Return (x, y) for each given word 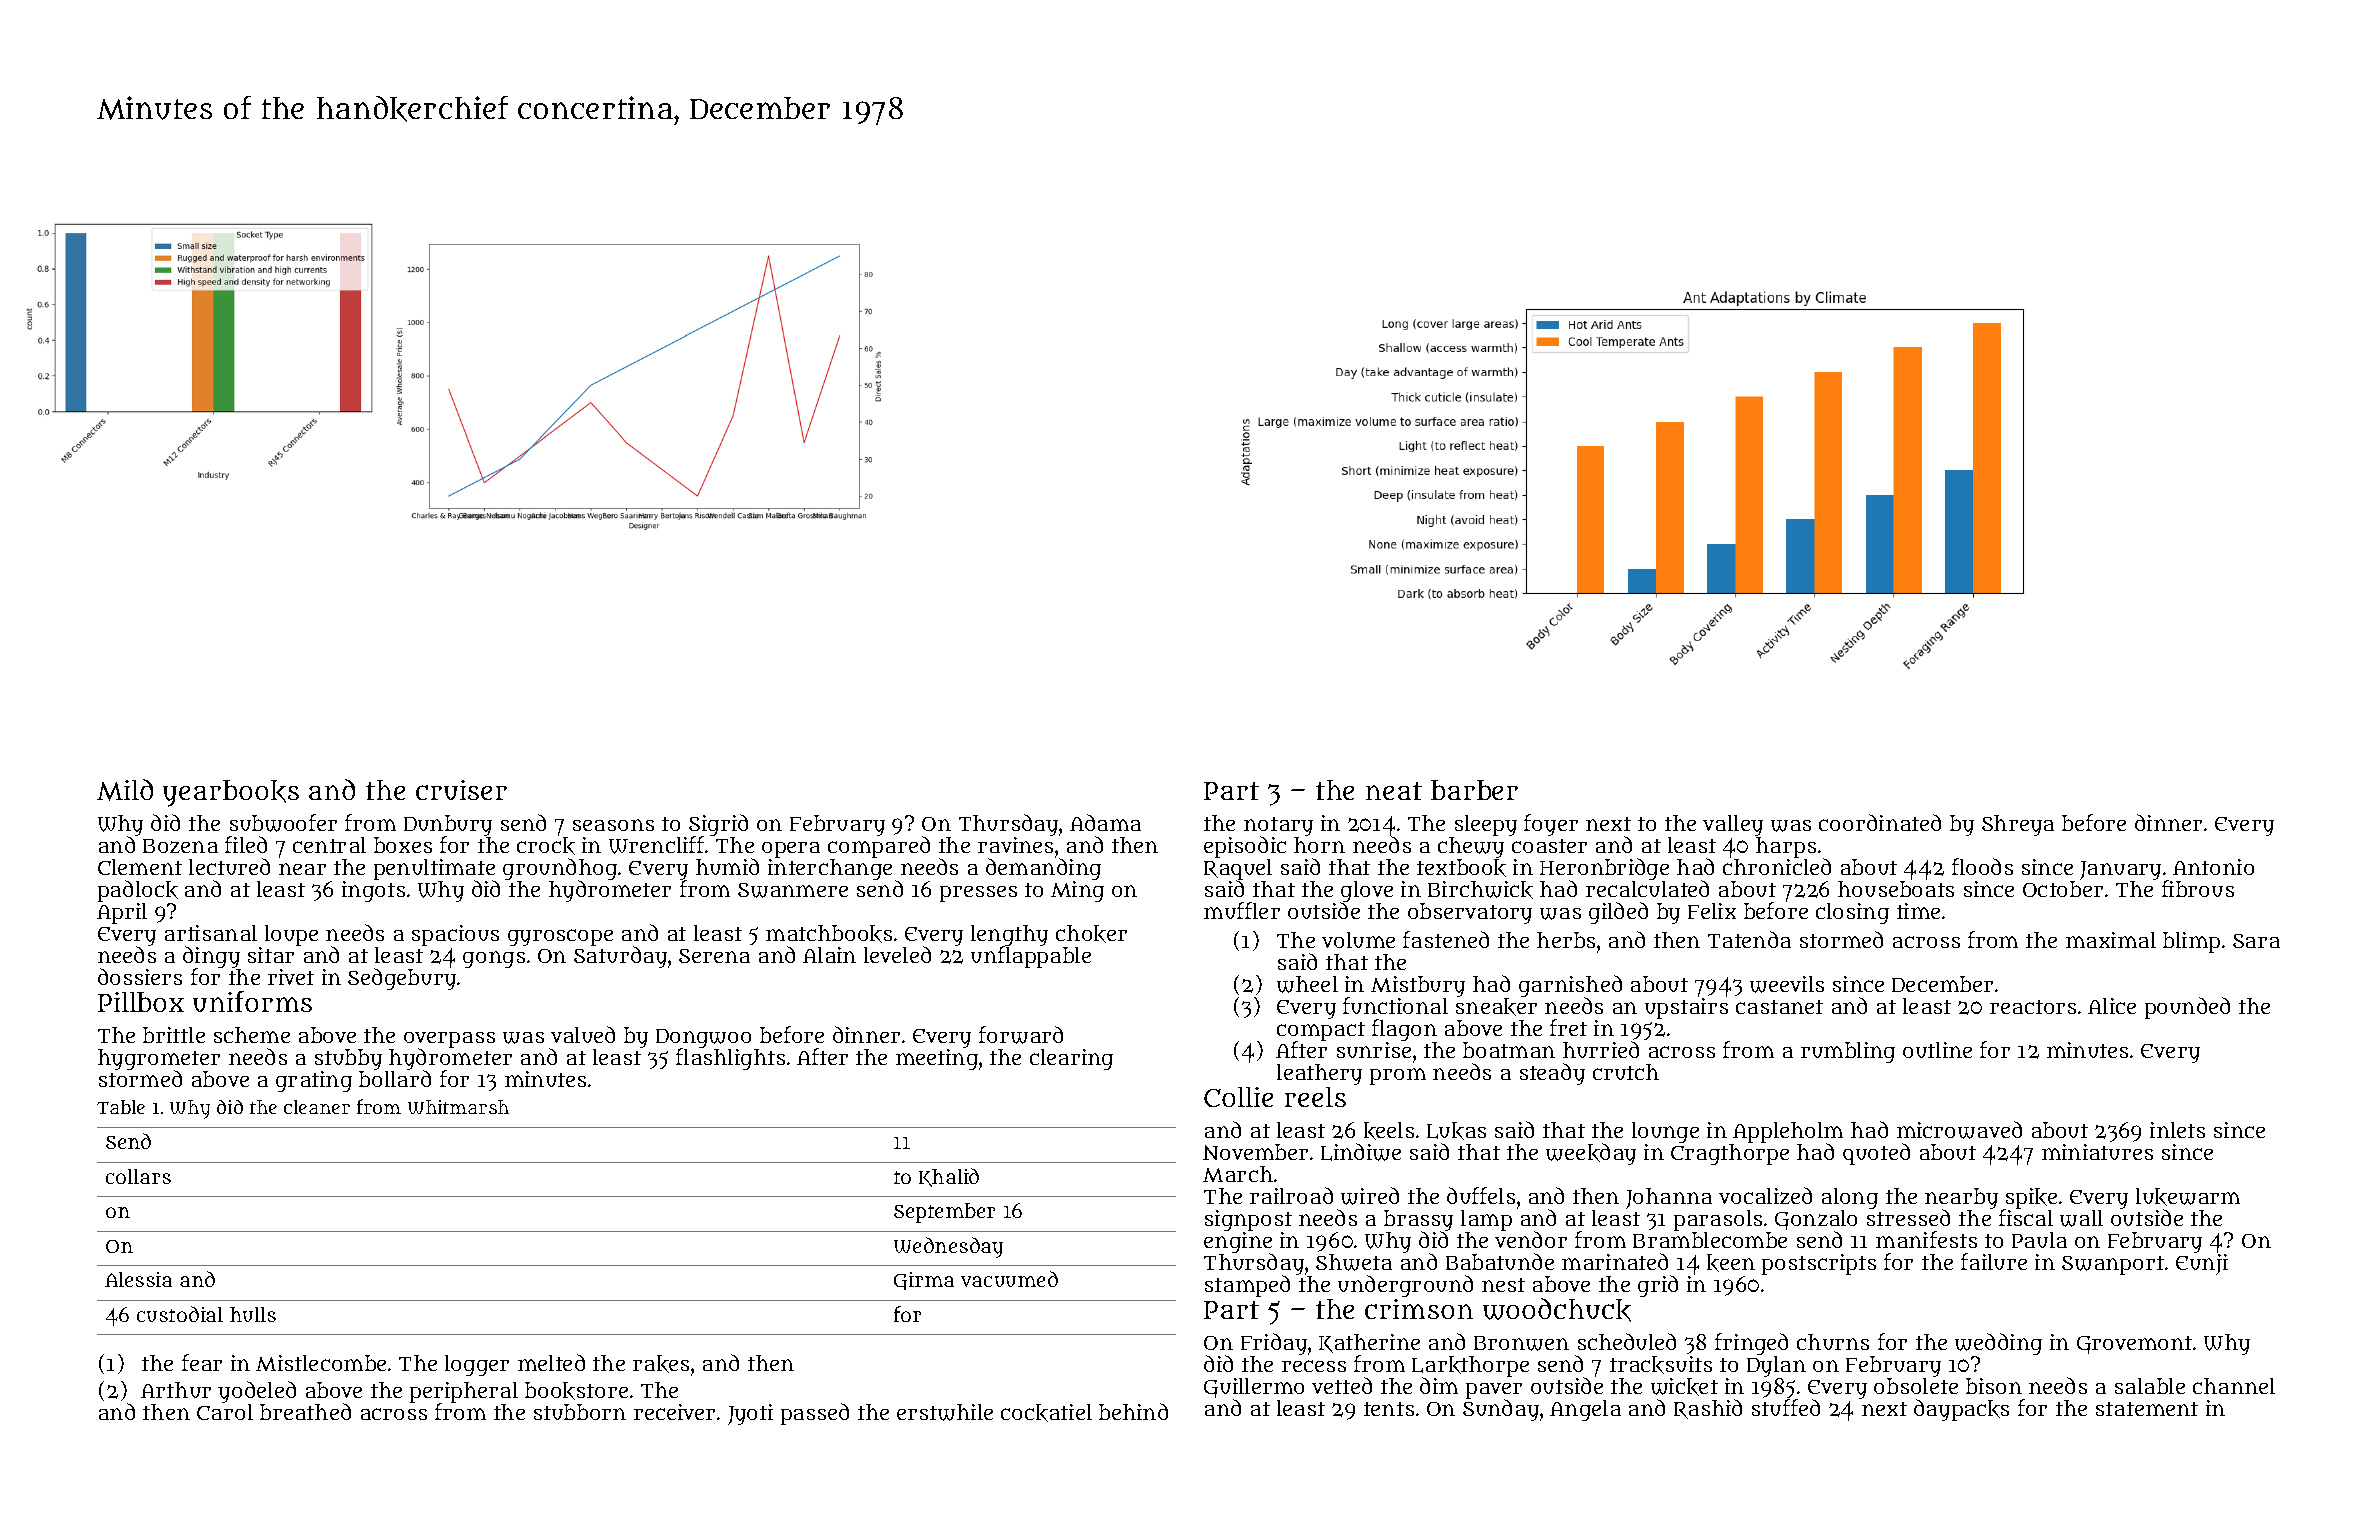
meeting (937, 1059)
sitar (271, 955)
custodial (180, 1314)
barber (1474, 790)
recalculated (1647, 889)
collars (138, 1176)
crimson (1419, 1309)
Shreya (2018, 825)
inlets (2177, 1130)
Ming (1077, 891)
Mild (125, 790)
